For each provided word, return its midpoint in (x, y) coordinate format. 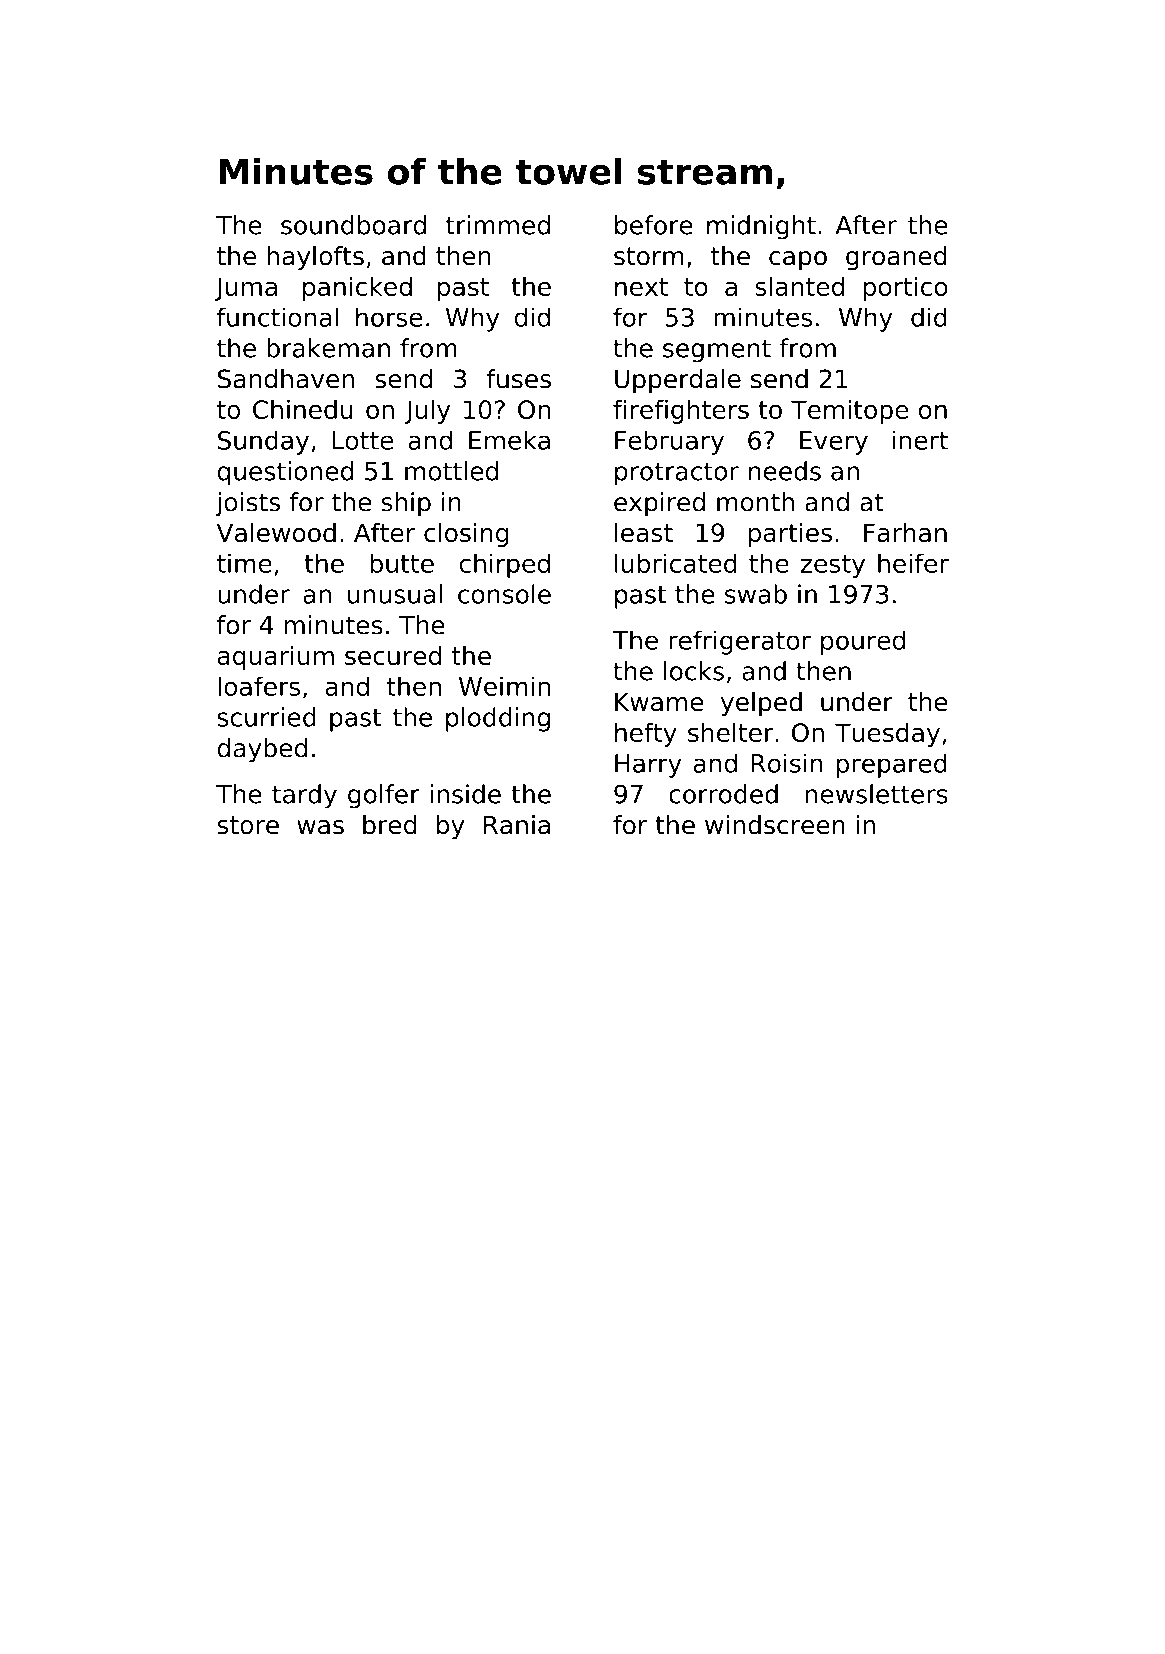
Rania (517, 825)
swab (756, 594)
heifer (913, 563)
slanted (799, 286)
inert (920, 440)
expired (659, 504)
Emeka (509, 440)
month (755, 502)
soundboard (353, 225)
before (654, 225)
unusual (395, 594)
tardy (304, 796)
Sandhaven (286, 379)
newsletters (877, 794)
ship (406, 504)
